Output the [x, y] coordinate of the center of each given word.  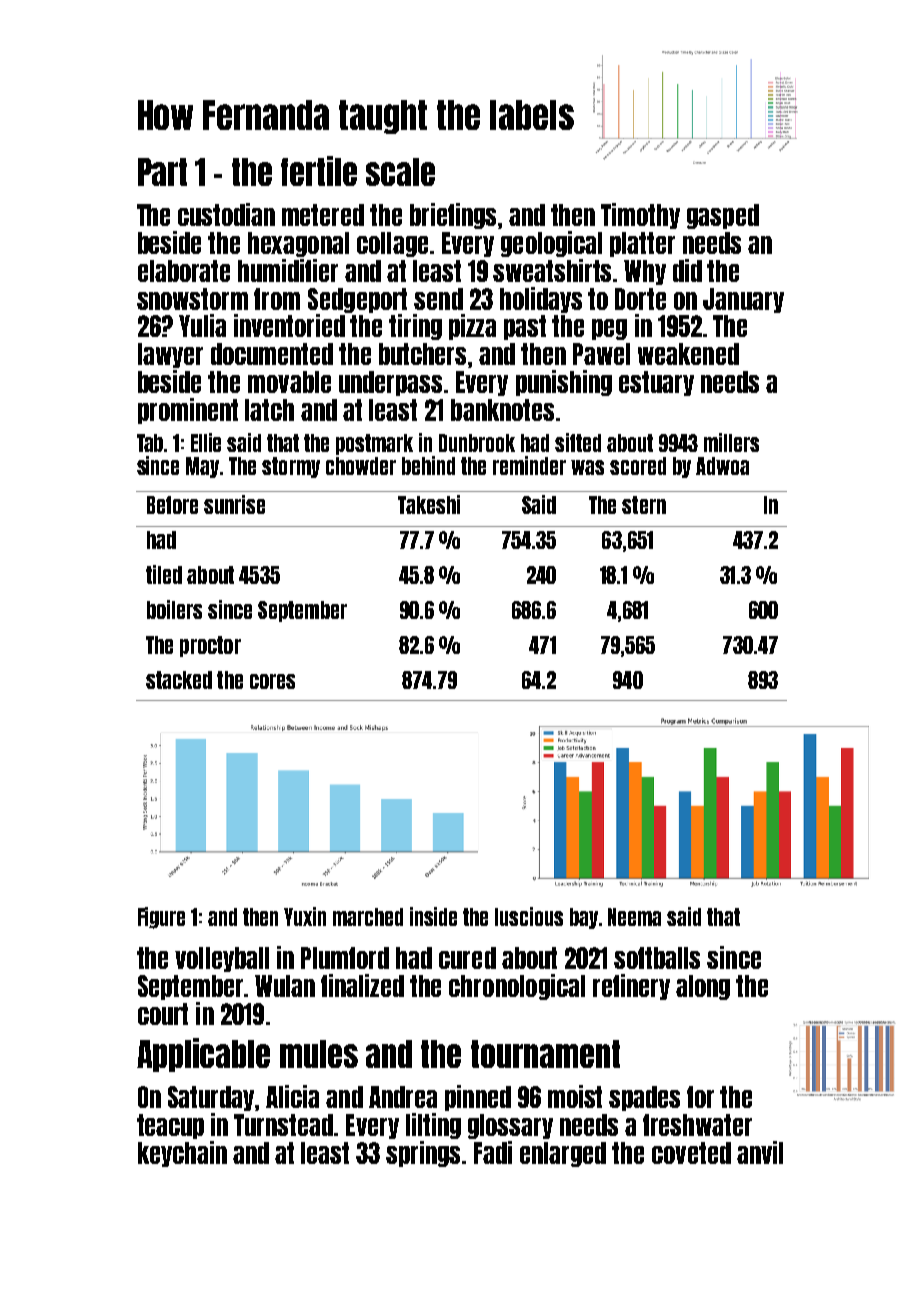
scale [400, 172]
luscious [529, 916]
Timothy [640, 216]
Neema [634, 917]
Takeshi [429, 504]
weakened [688, 354]
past [525, 327]
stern [644, 505]
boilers [174, 609]
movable [289, 382]
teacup [170, 1126]
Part [162, 172]
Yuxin [305, 916]
